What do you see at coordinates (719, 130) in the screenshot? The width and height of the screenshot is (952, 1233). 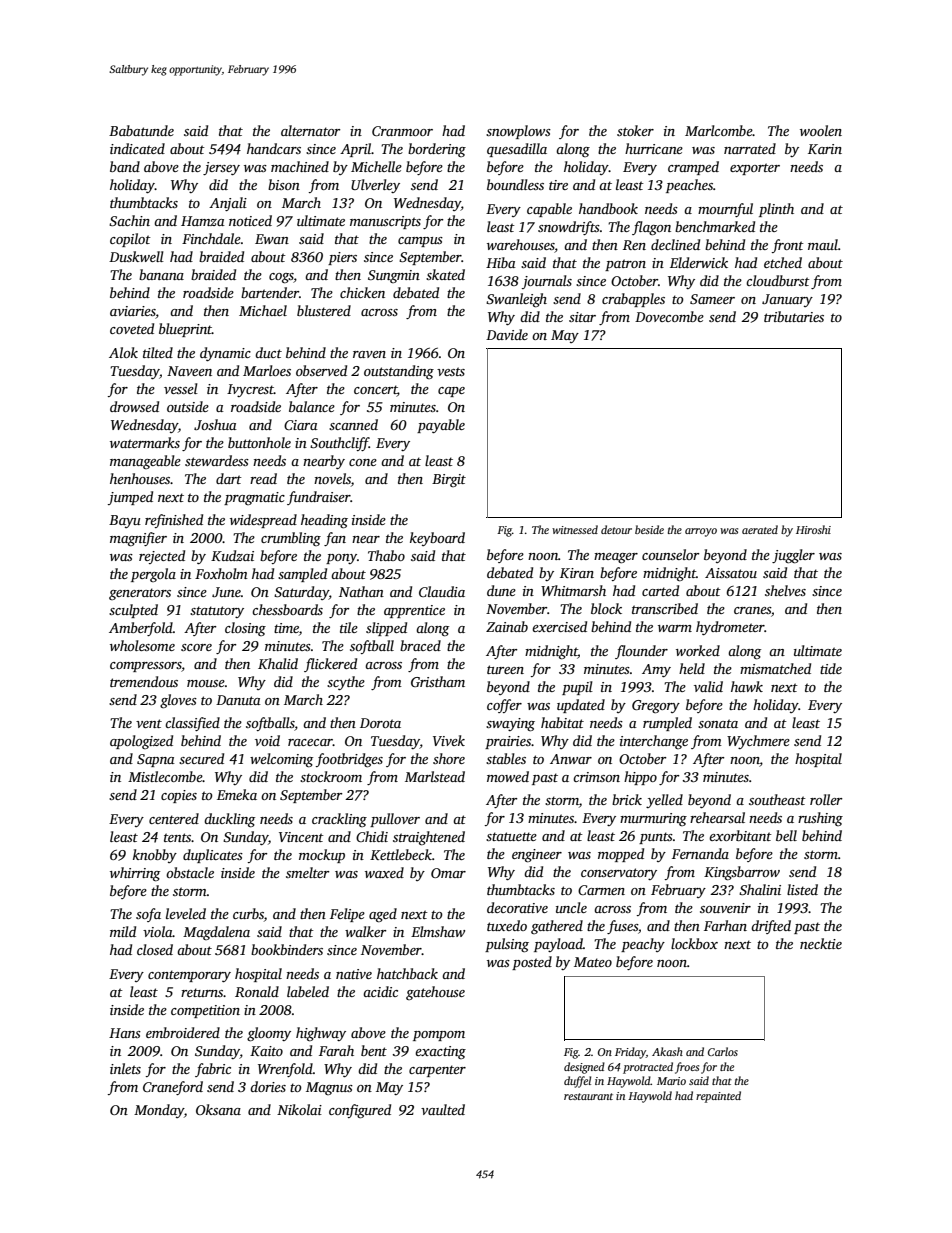 I see `Marlcombe` at bounding box center [719, 130].
